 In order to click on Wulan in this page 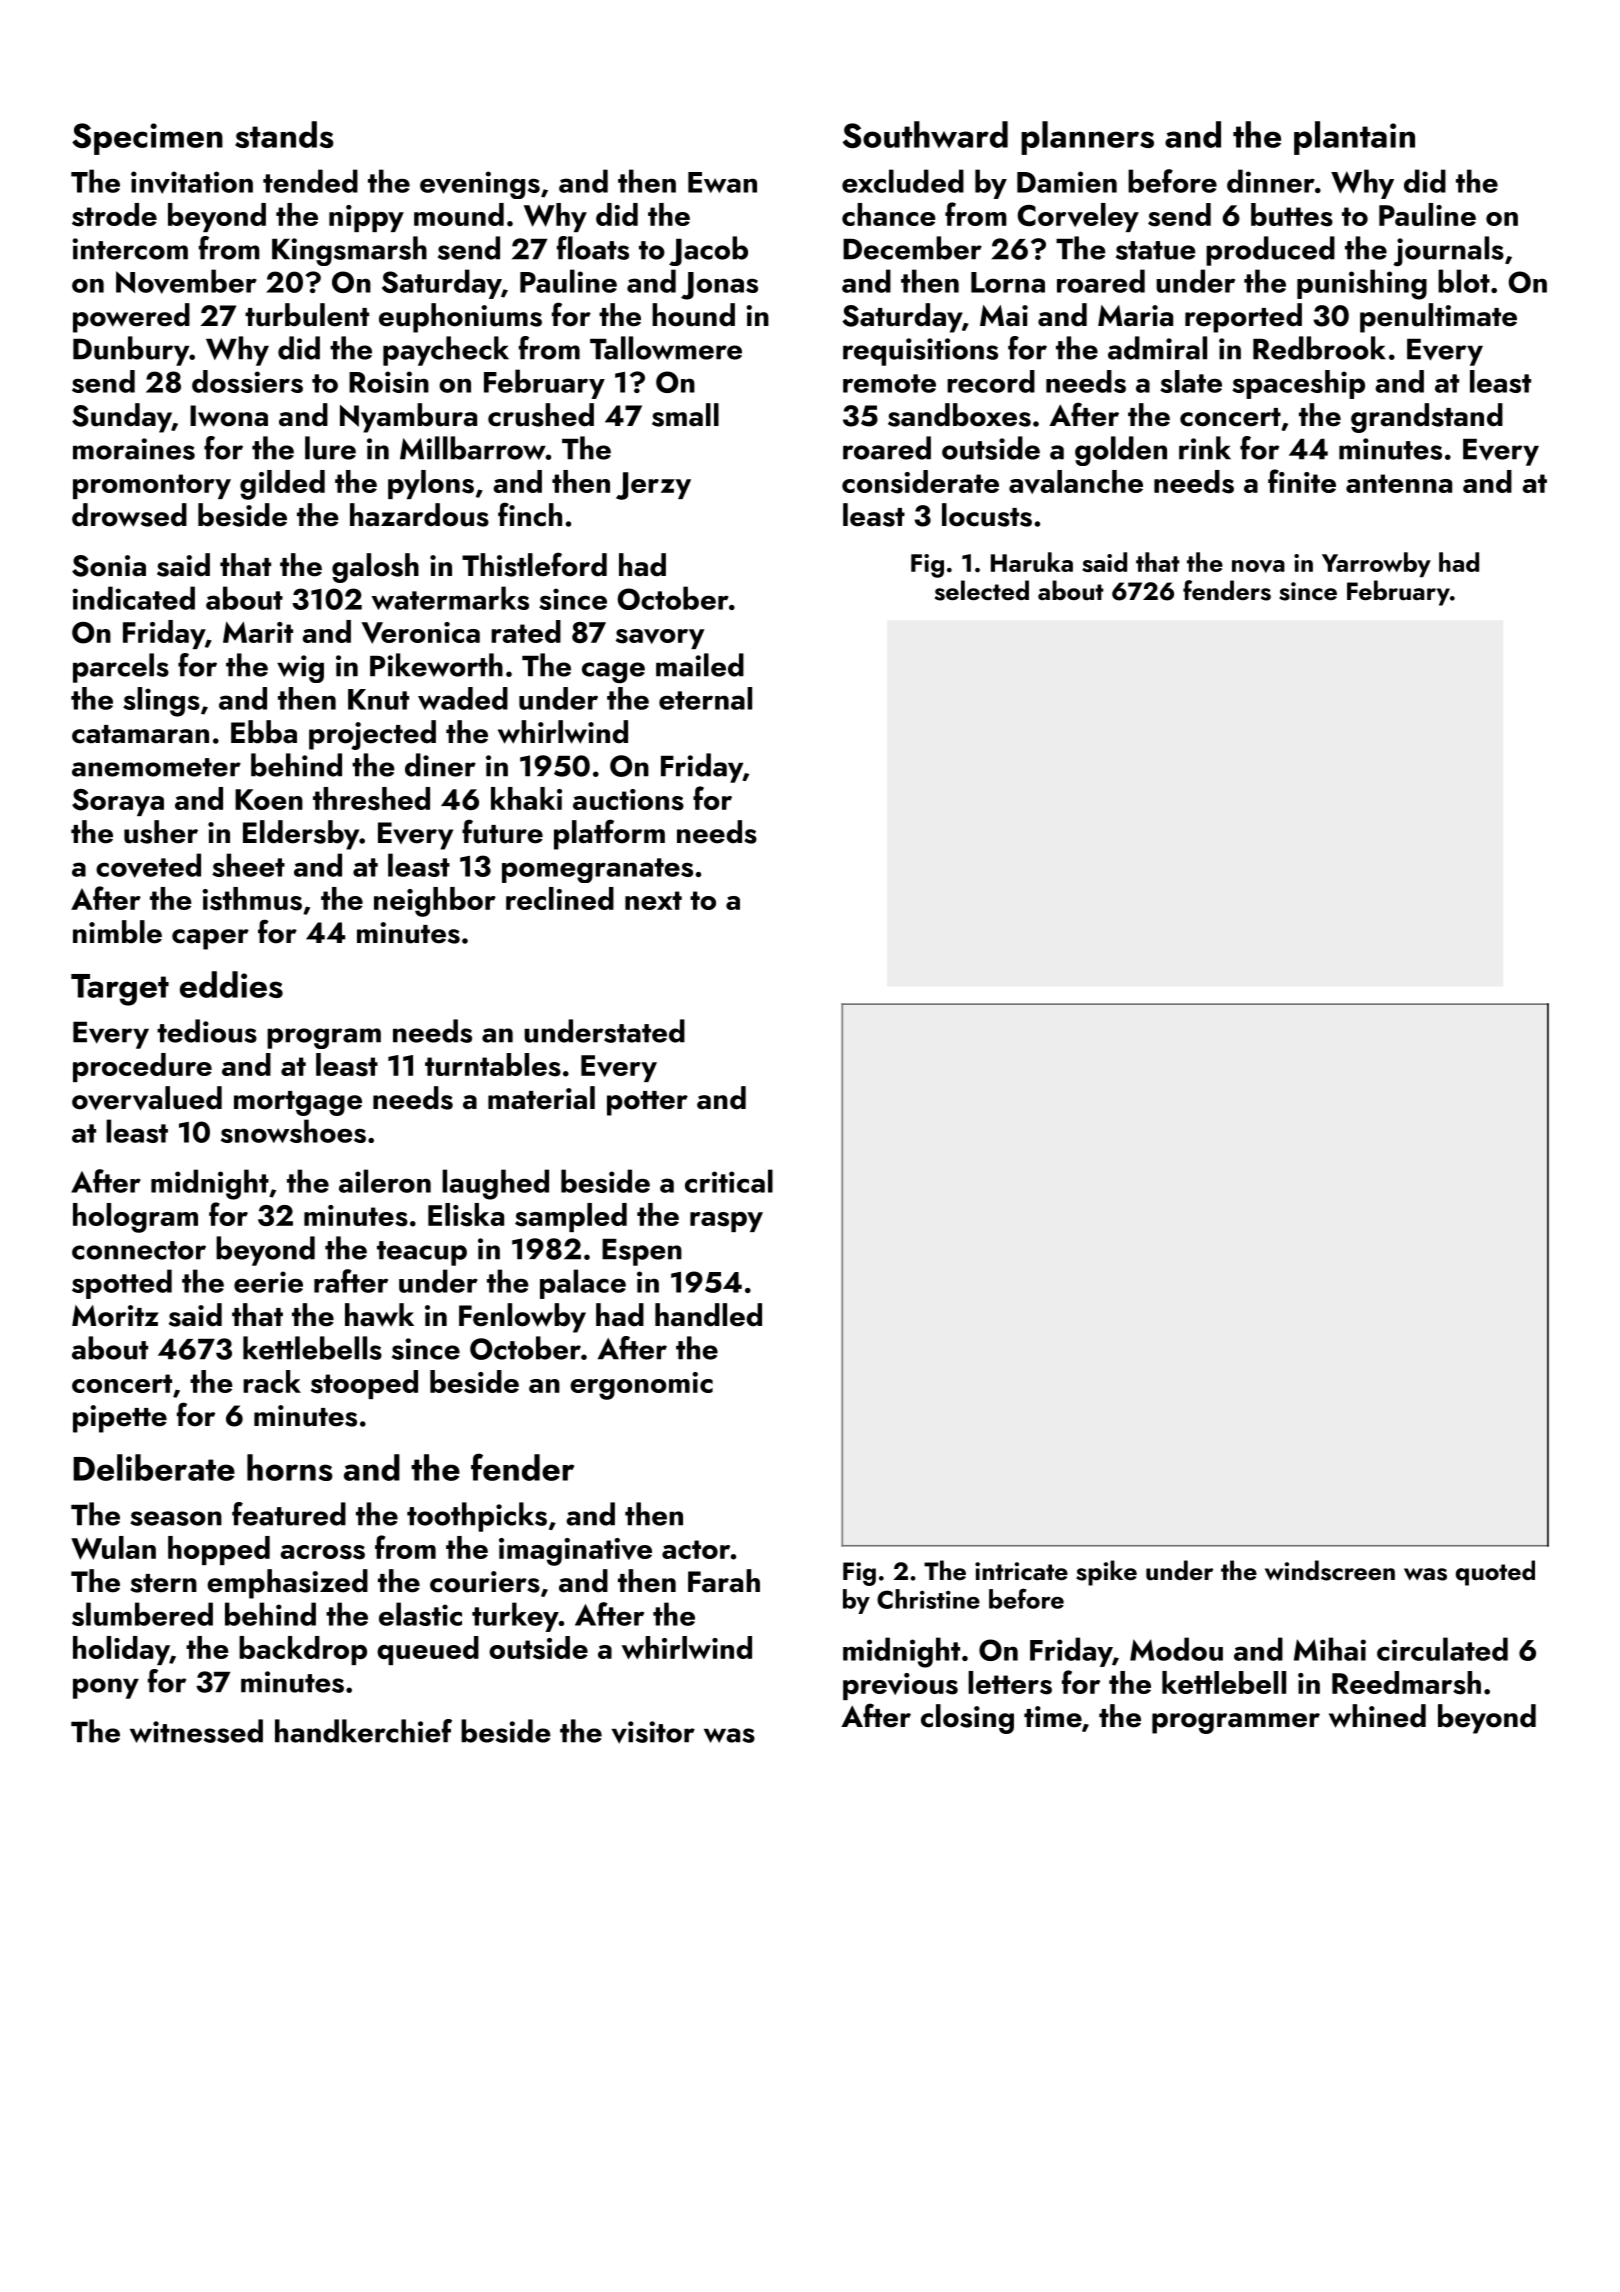, I will do `click(113, 1548)`.
